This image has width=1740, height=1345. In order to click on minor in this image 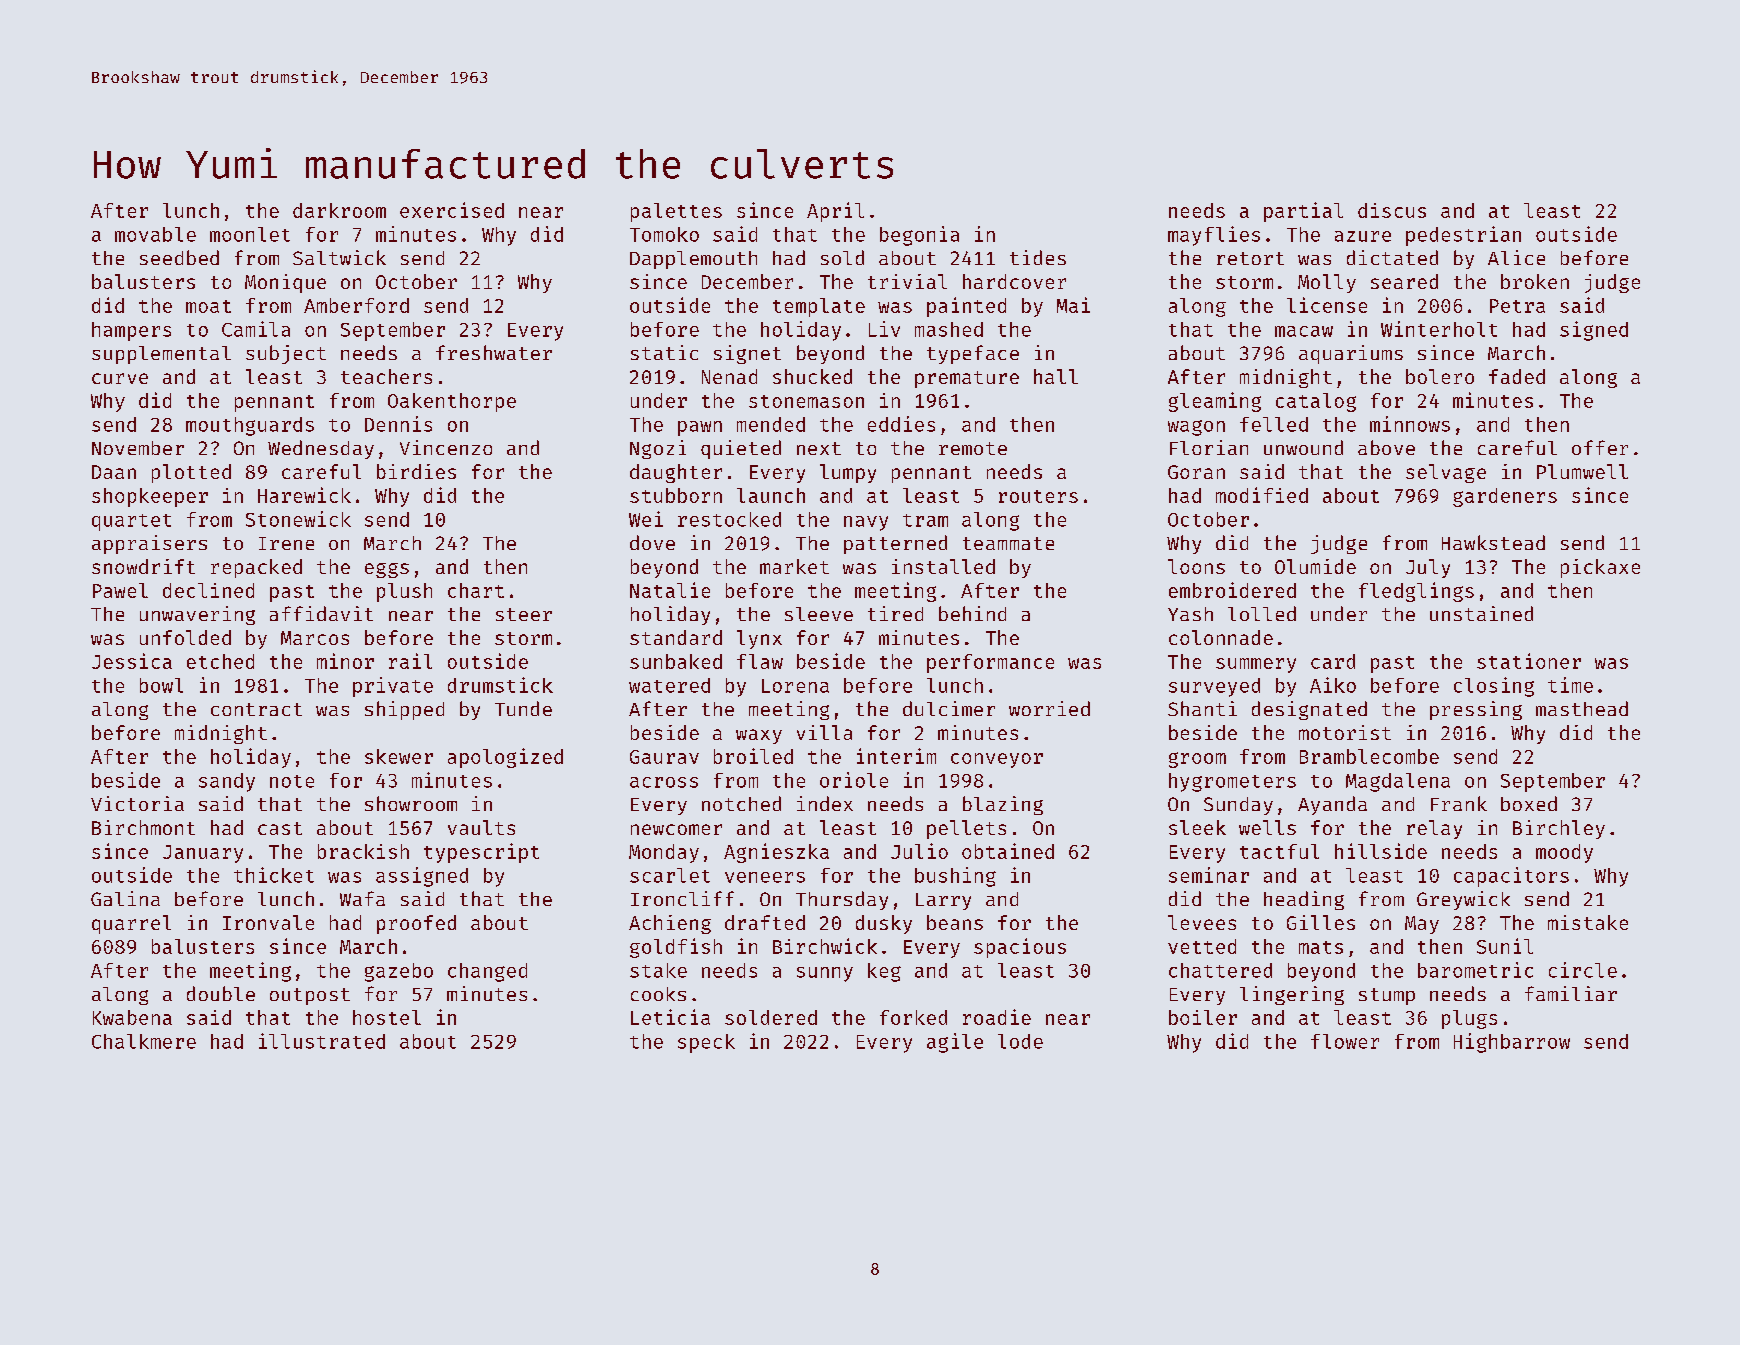, I will do `click(345, 661)`.
